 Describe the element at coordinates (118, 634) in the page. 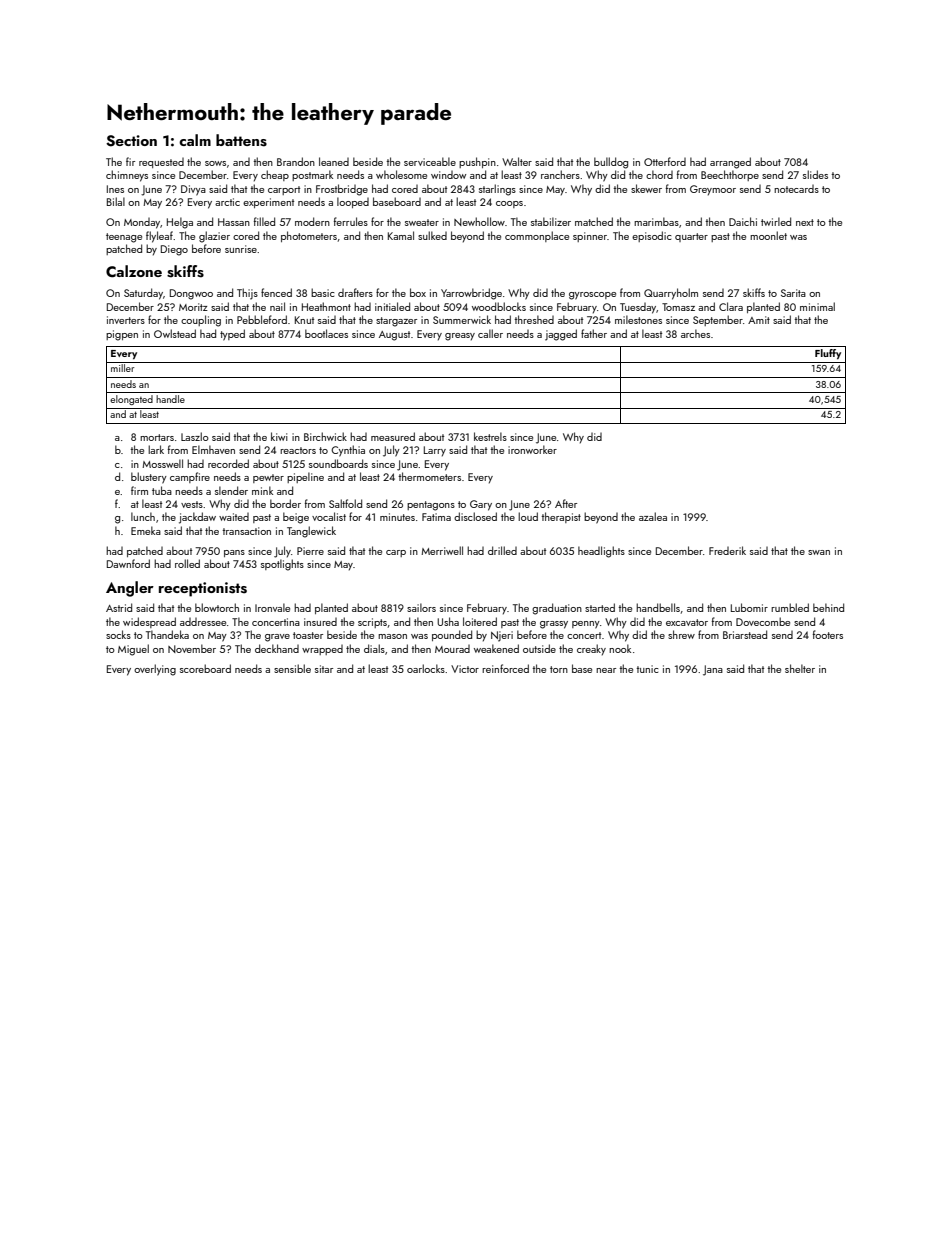

I see `socks` at that location.
